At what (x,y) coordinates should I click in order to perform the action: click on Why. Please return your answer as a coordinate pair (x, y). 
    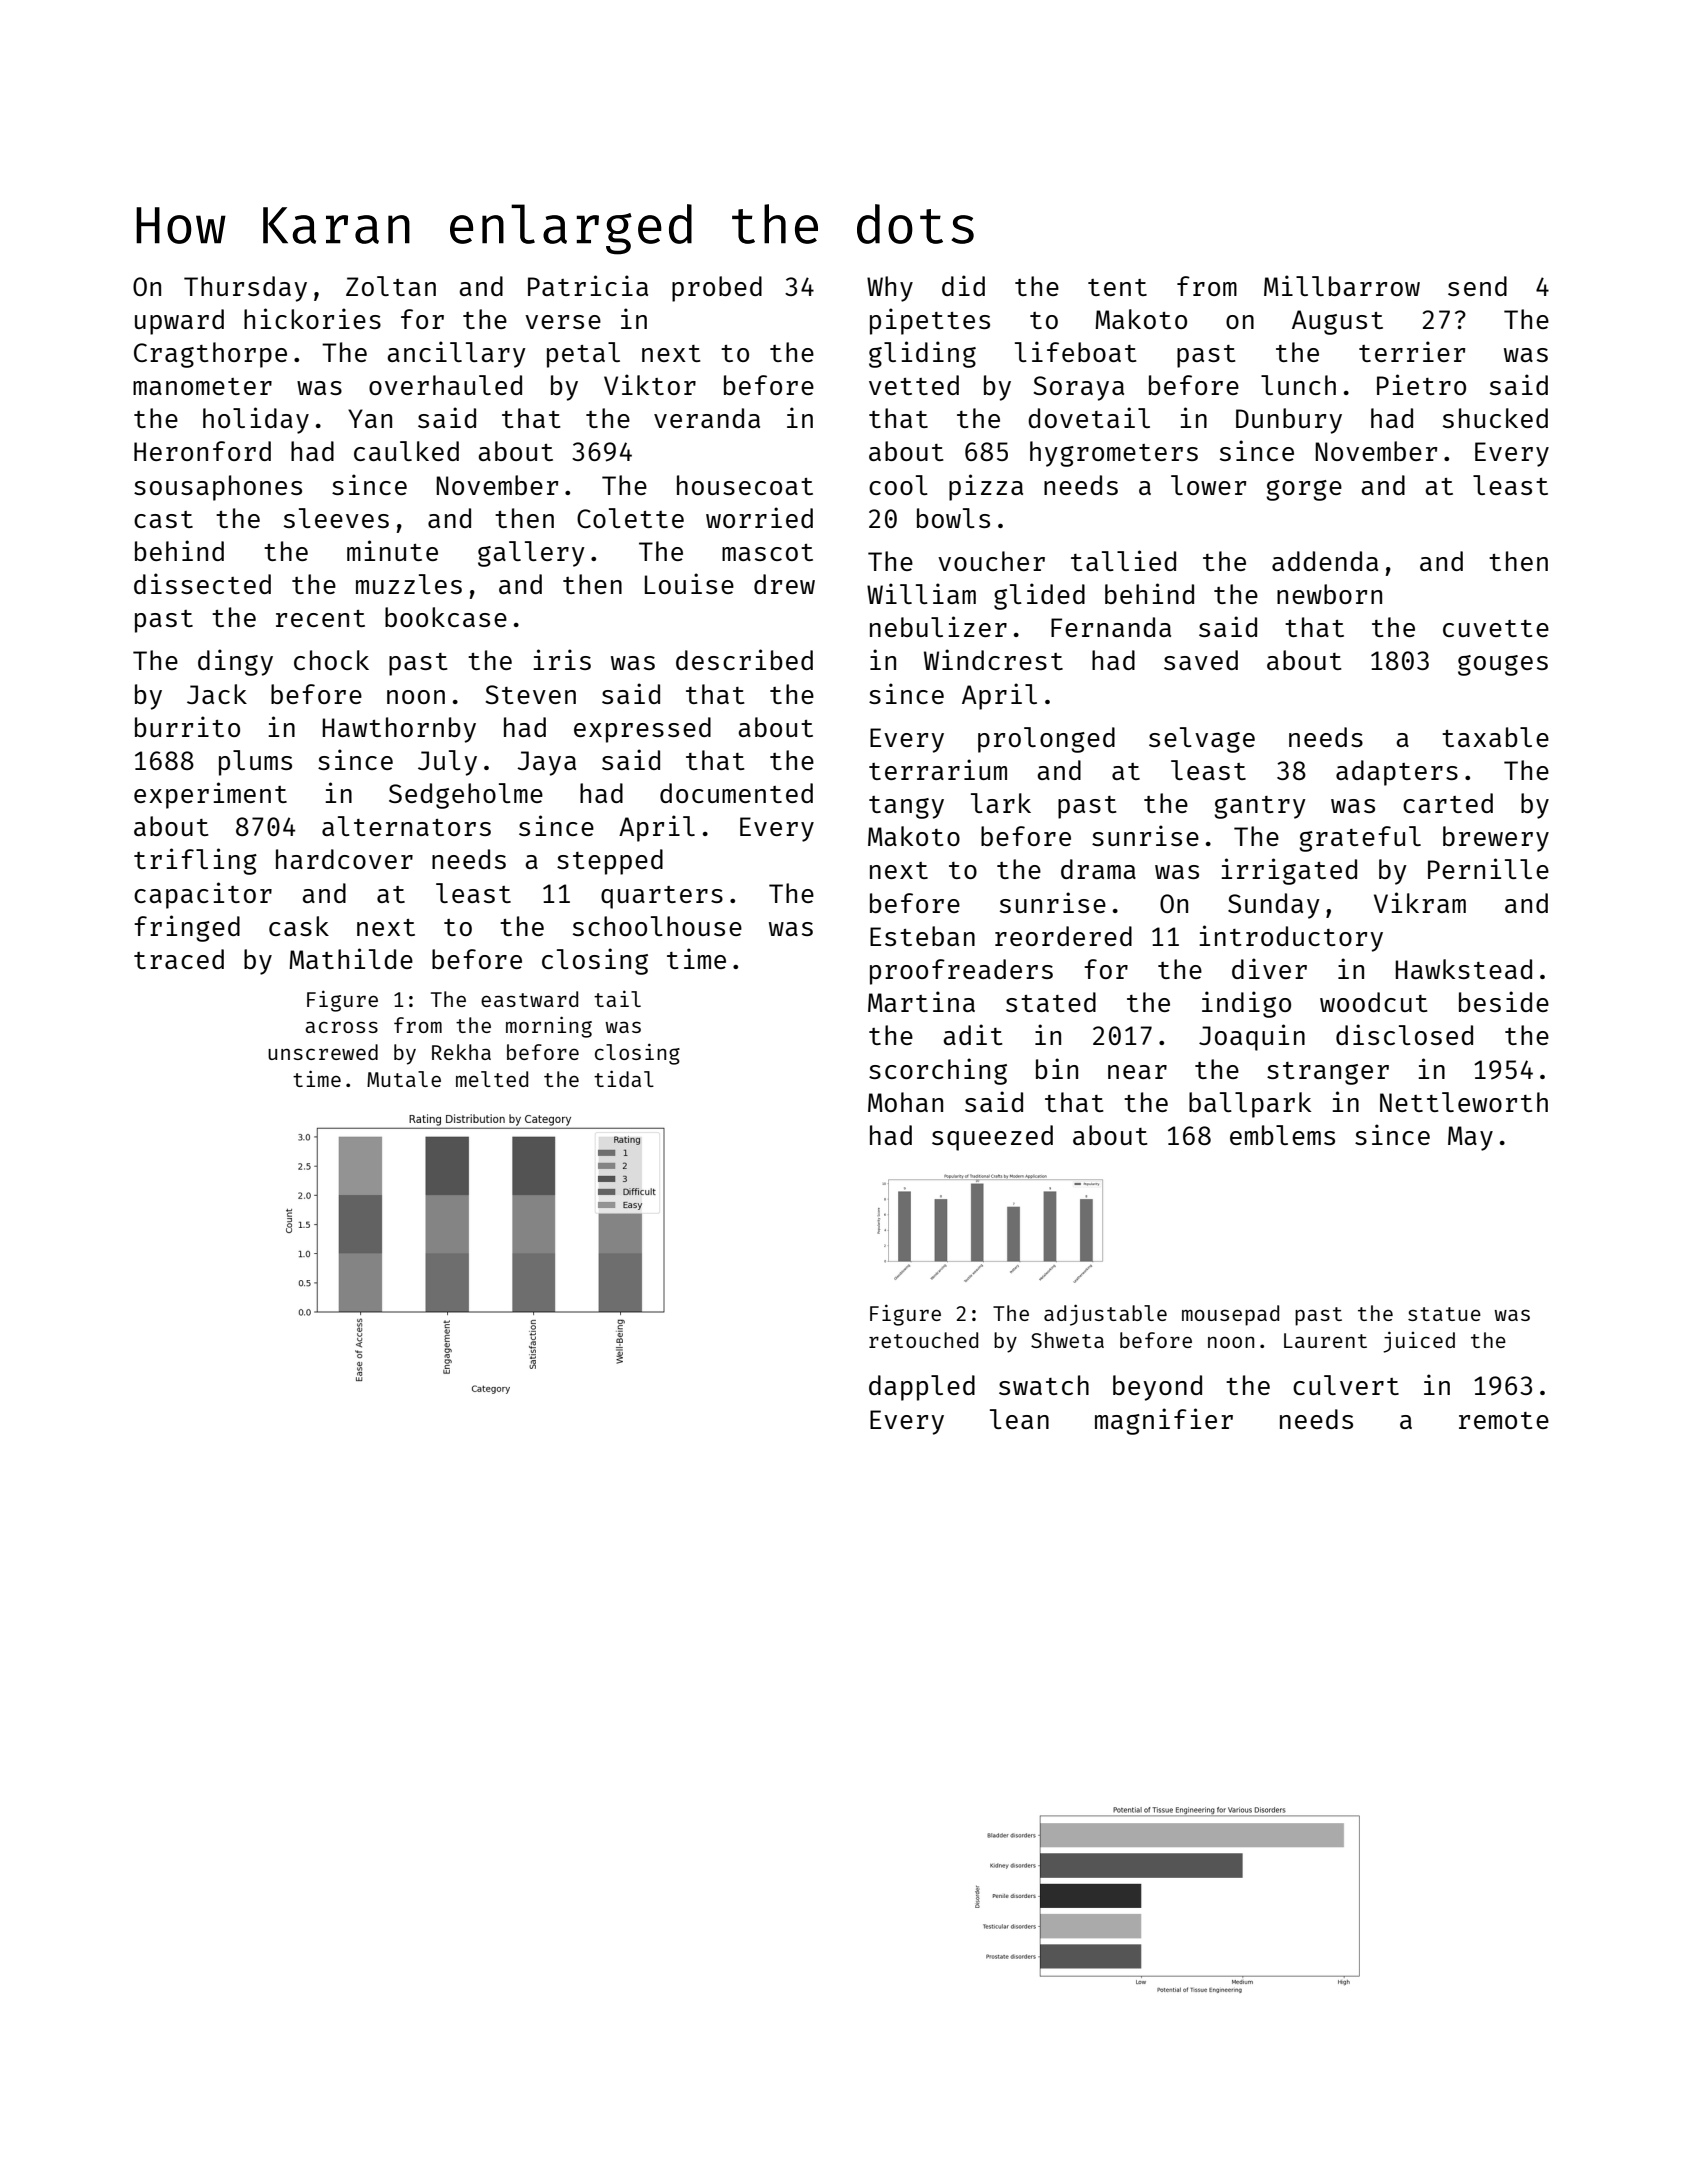
    Looking at the image, I should click on (890, 289).
